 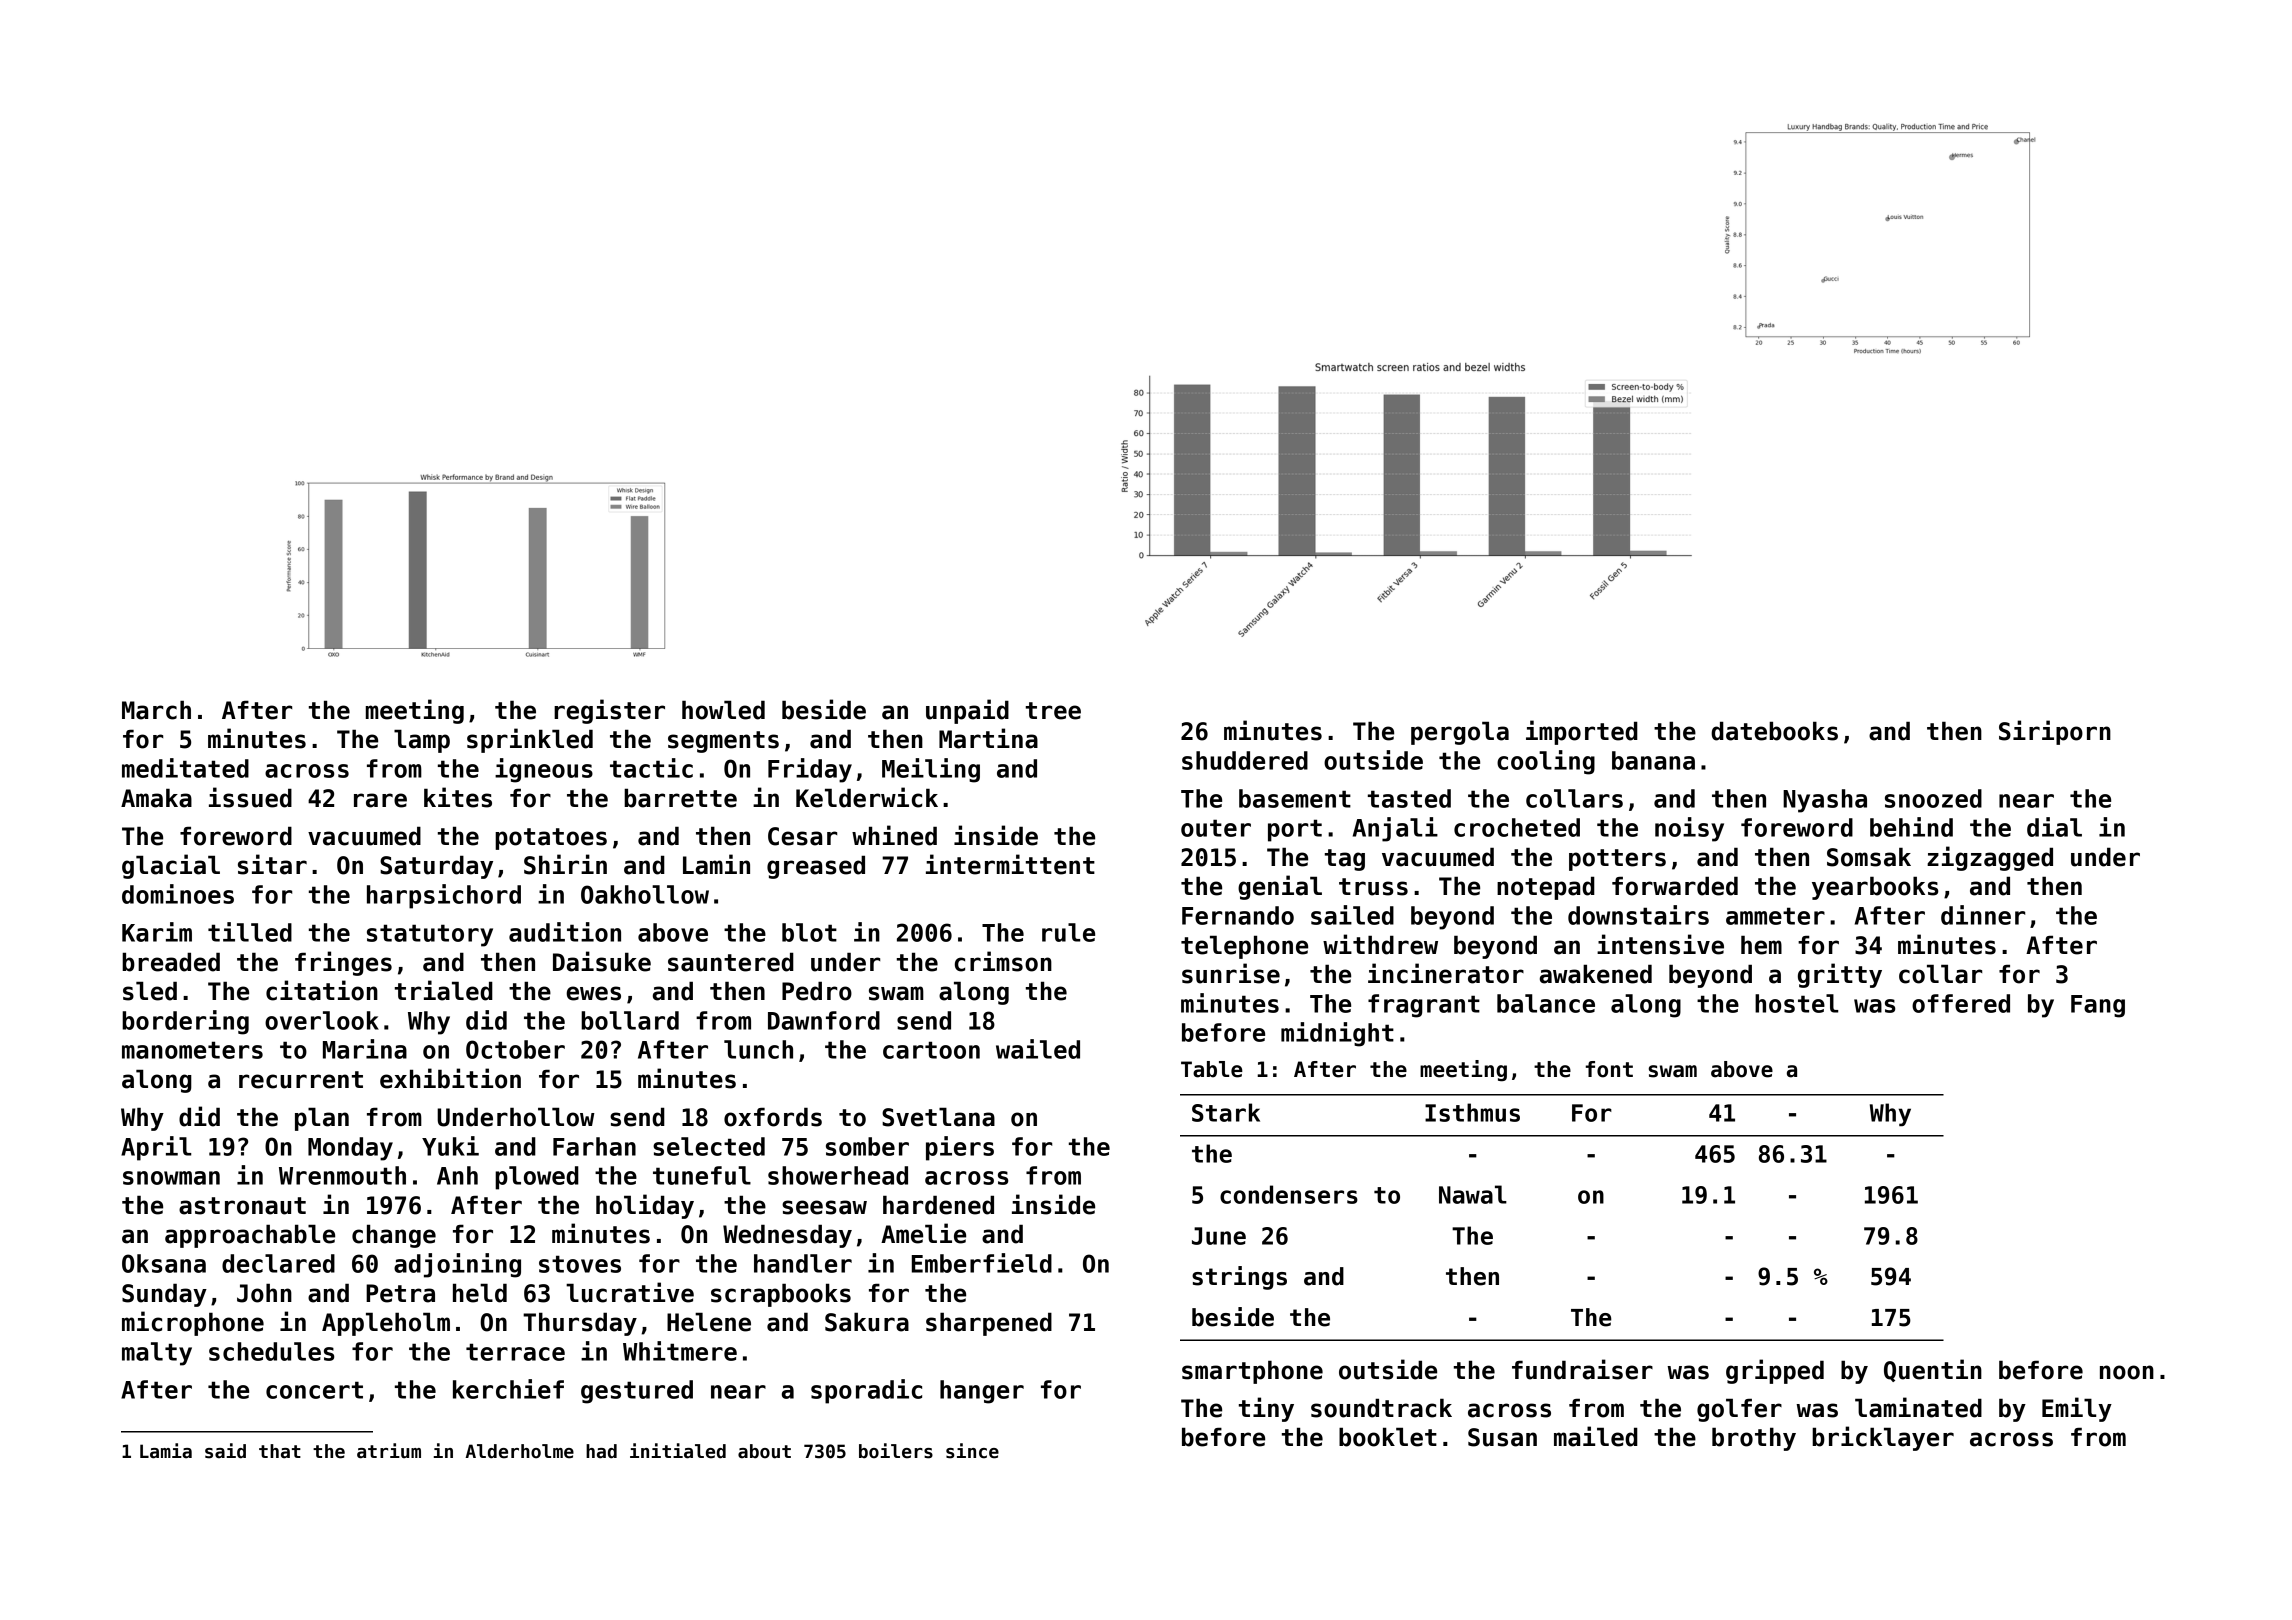 What do you see at coordinates (1460, 733) in the image?
I see `pergola` at bounding box center [1460, 733].
